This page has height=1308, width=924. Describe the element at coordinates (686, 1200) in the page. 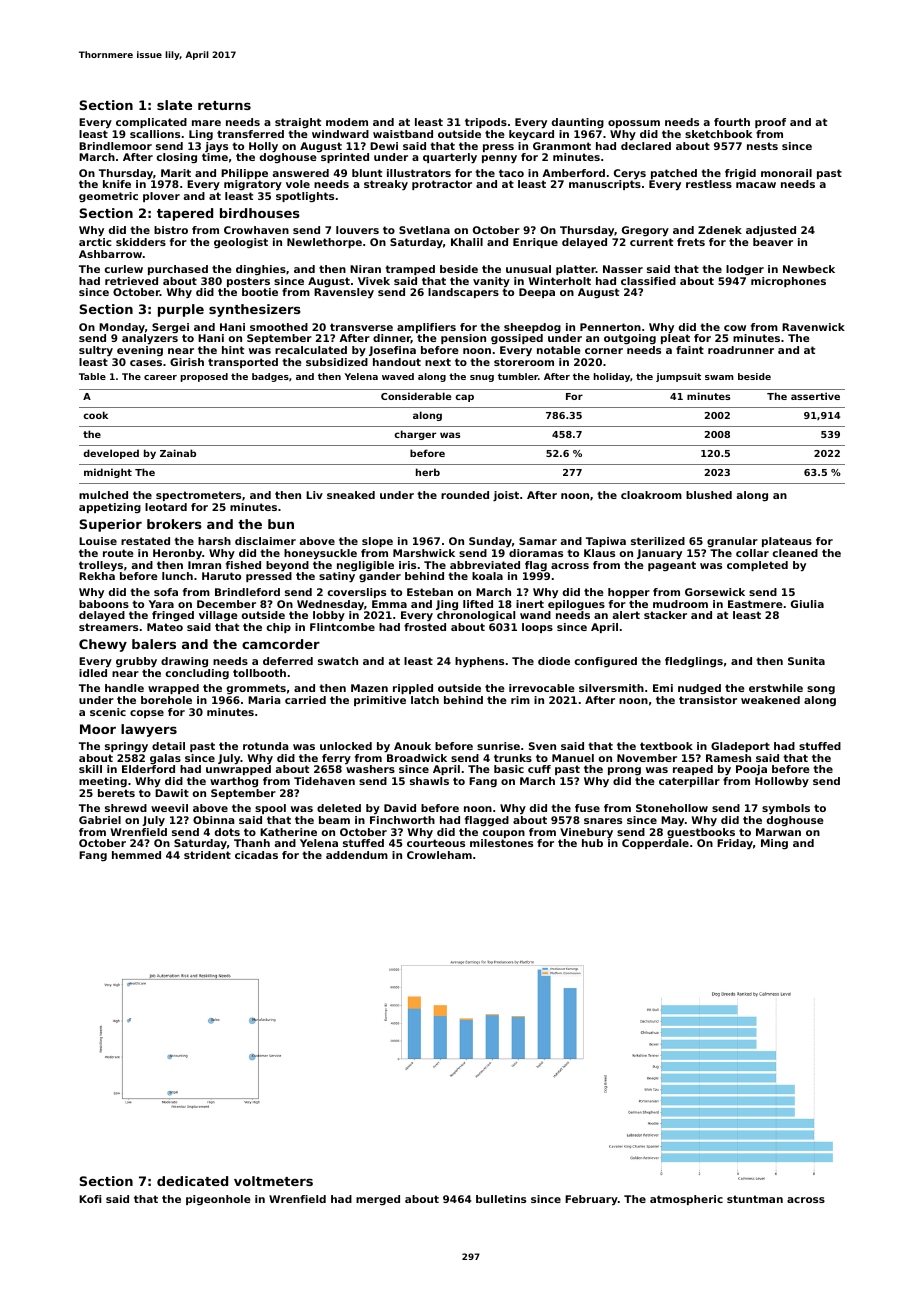

I see `atmospheric` at that location.
